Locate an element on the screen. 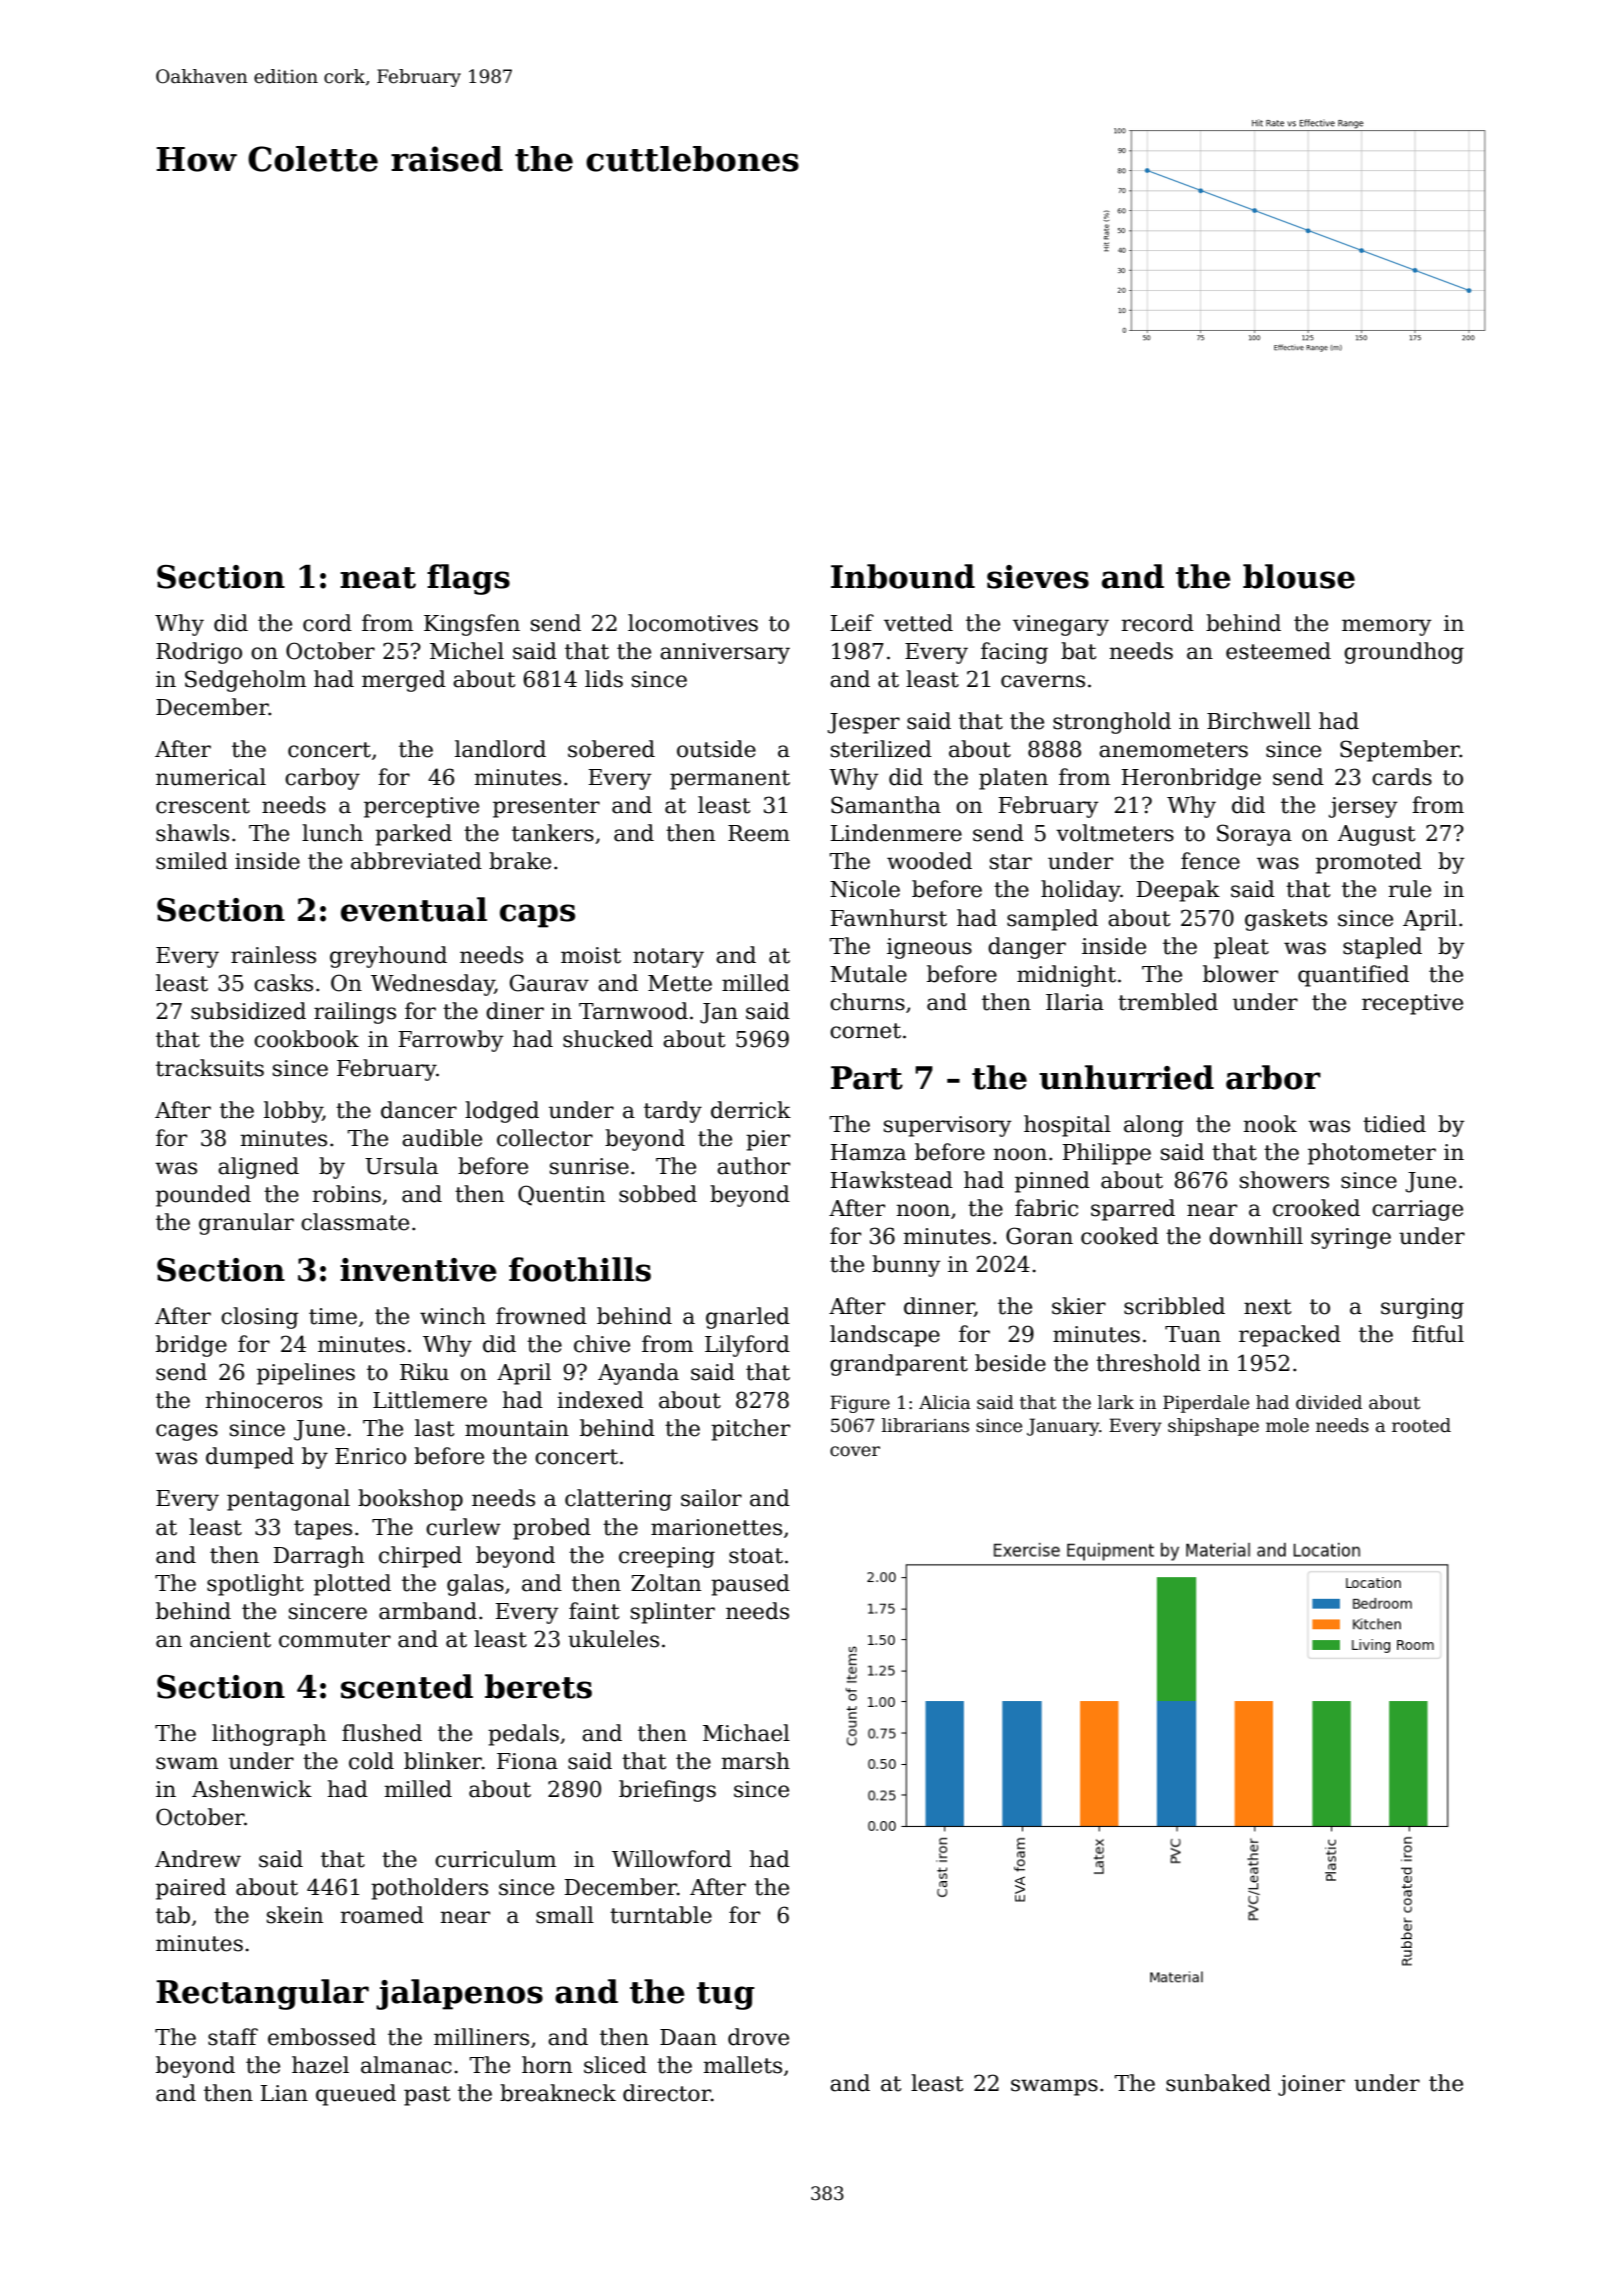 This screenshot has width=1620, height=2292. rooted is located at coordinates (1421, 1425).
